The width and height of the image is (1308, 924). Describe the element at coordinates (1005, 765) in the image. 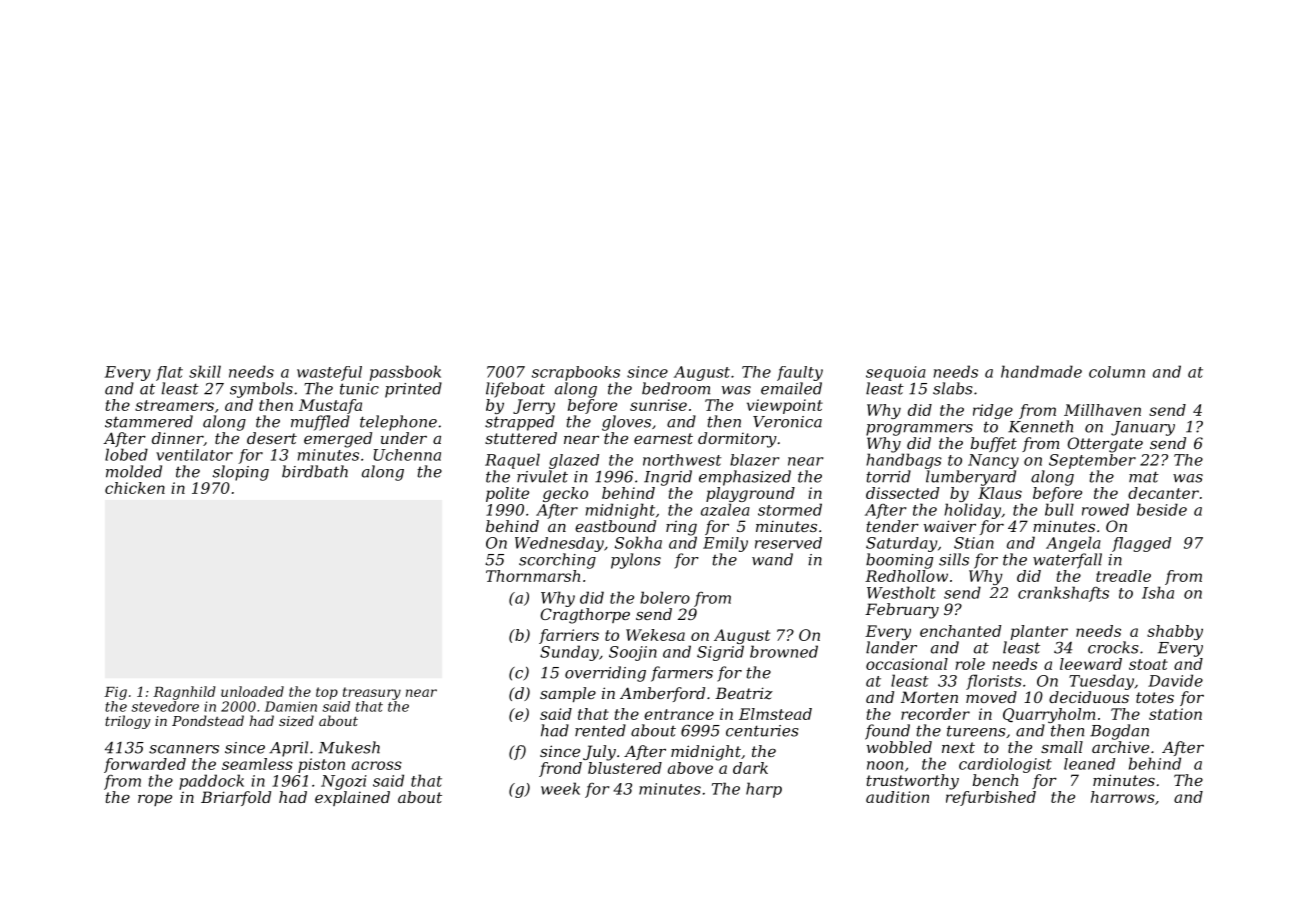

I see `cardiologist` at that location.
